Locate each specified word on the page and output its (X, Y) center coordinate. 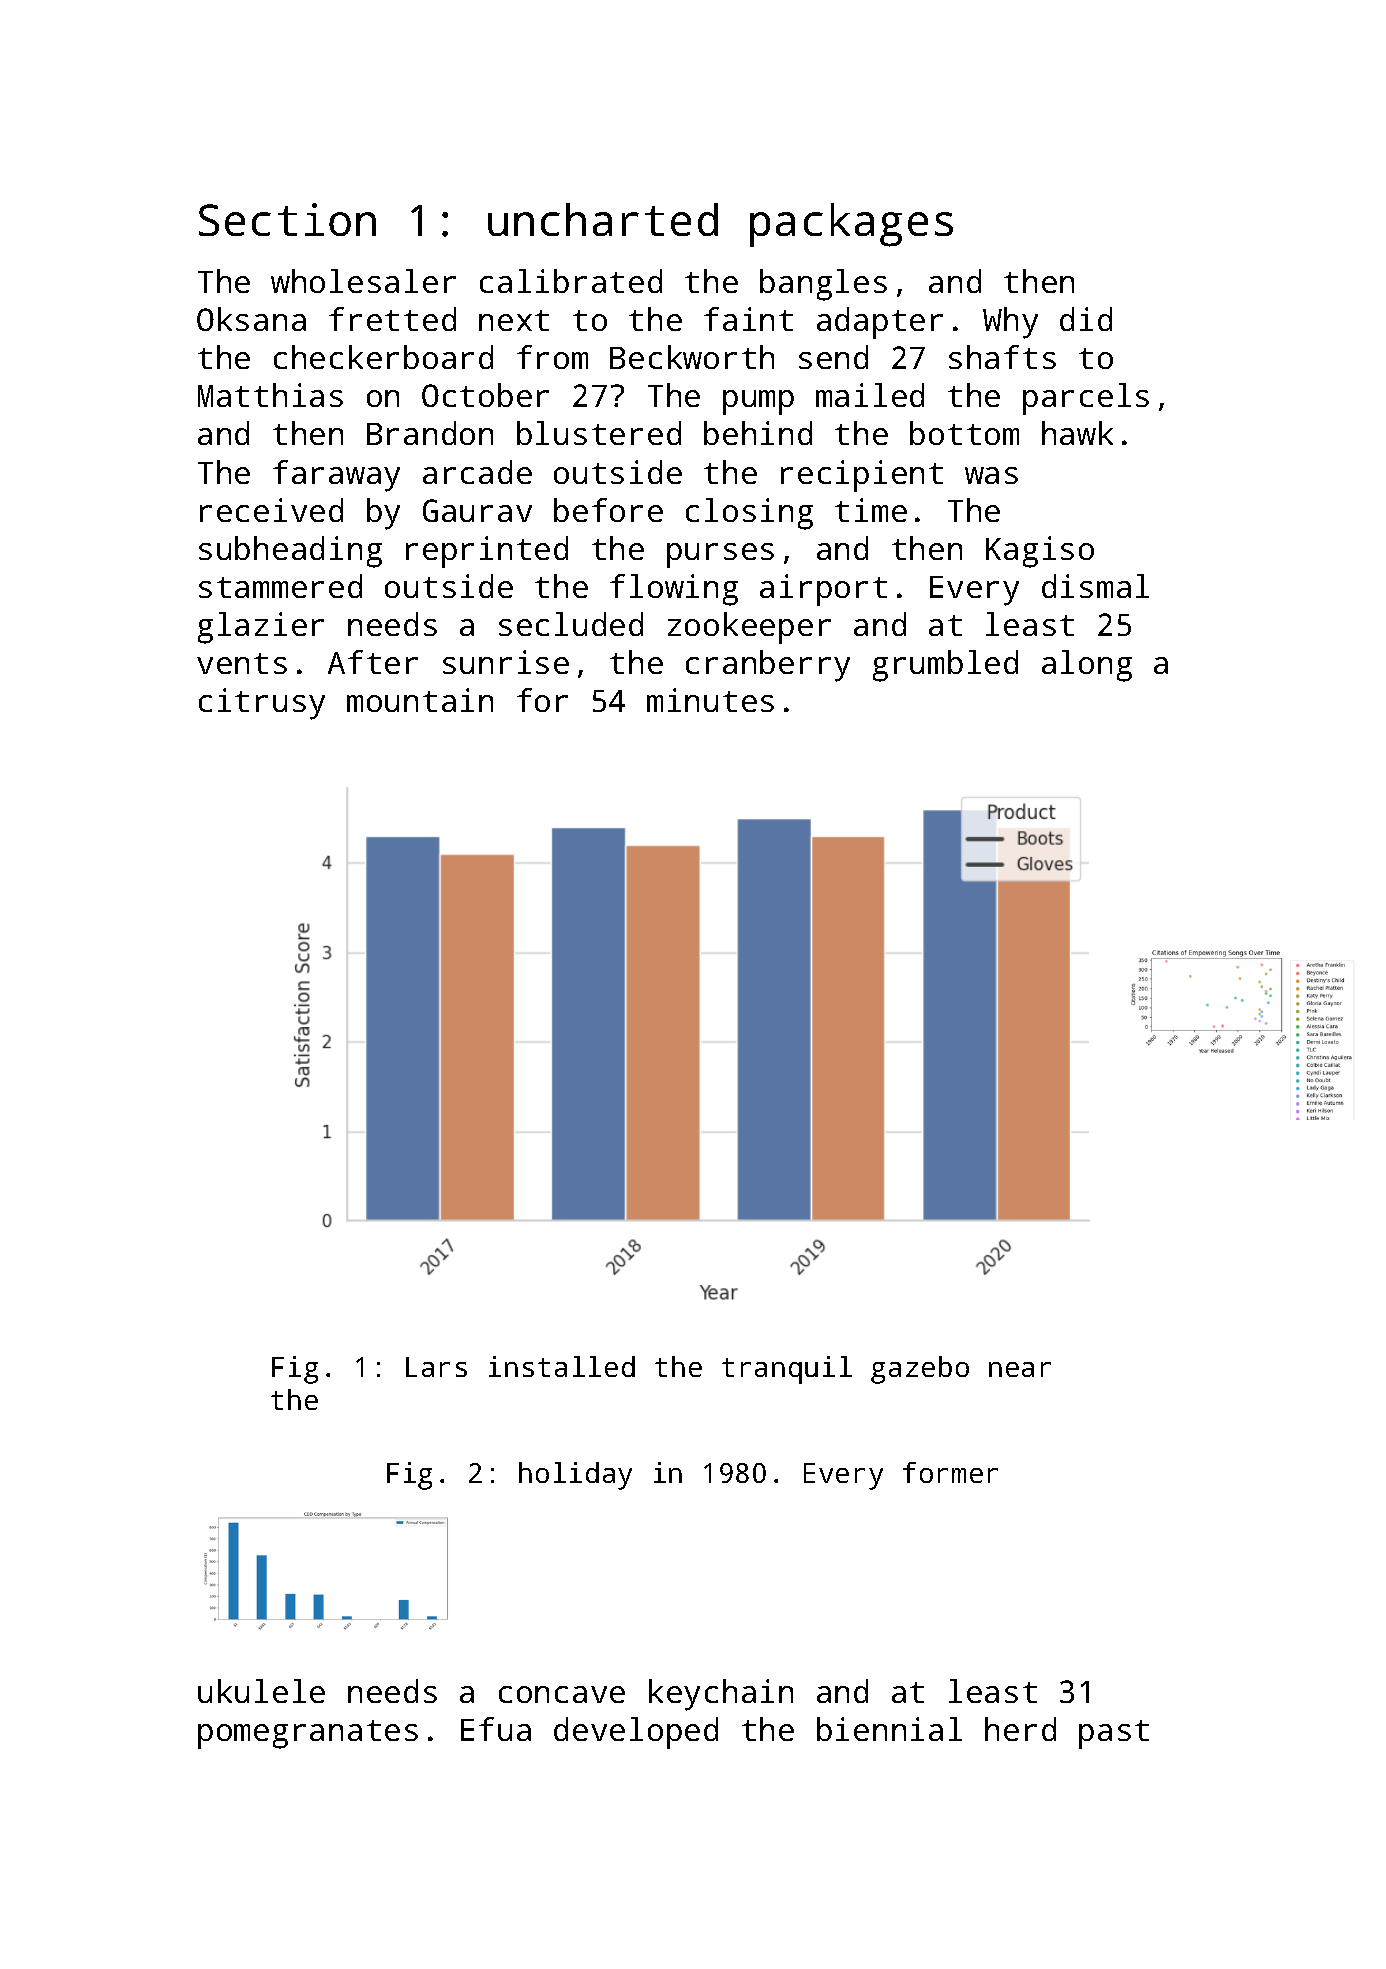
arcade (477, 472)
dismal (1095, 586)
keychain (721, 1695)
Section (287, 219)
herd (1020, 1729)
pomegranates (308, 1734)
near (1020, 1369)
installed (562, 1366)
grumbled (945, 666)
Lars (436, 1367)
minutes (710, 700)
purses (720, 555)
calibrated (571, 281)
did (1086, 319)
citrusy (262, 704)
